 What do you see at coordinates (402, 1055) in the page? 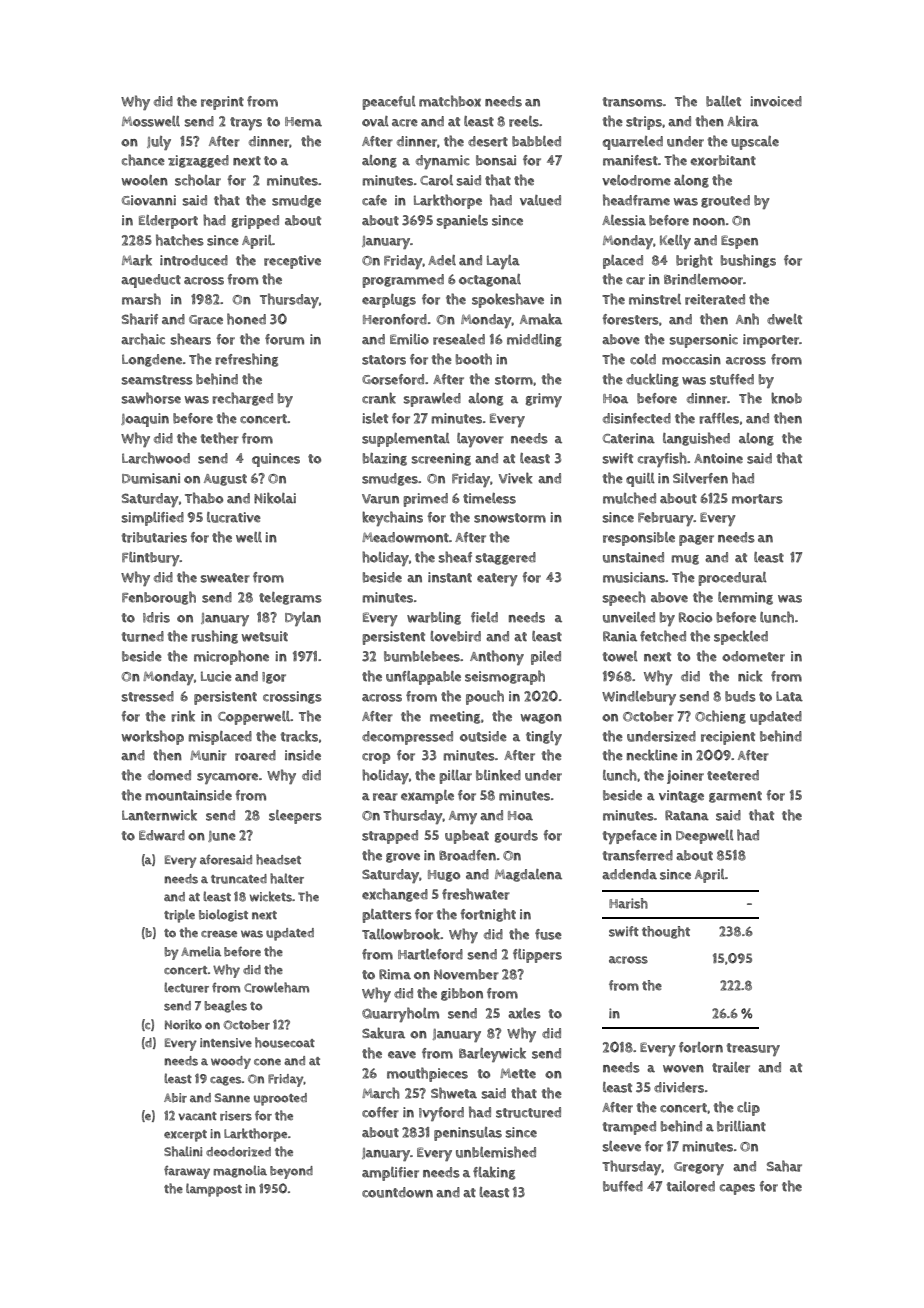
I see `eave` at bounding box center [402, 1055].
